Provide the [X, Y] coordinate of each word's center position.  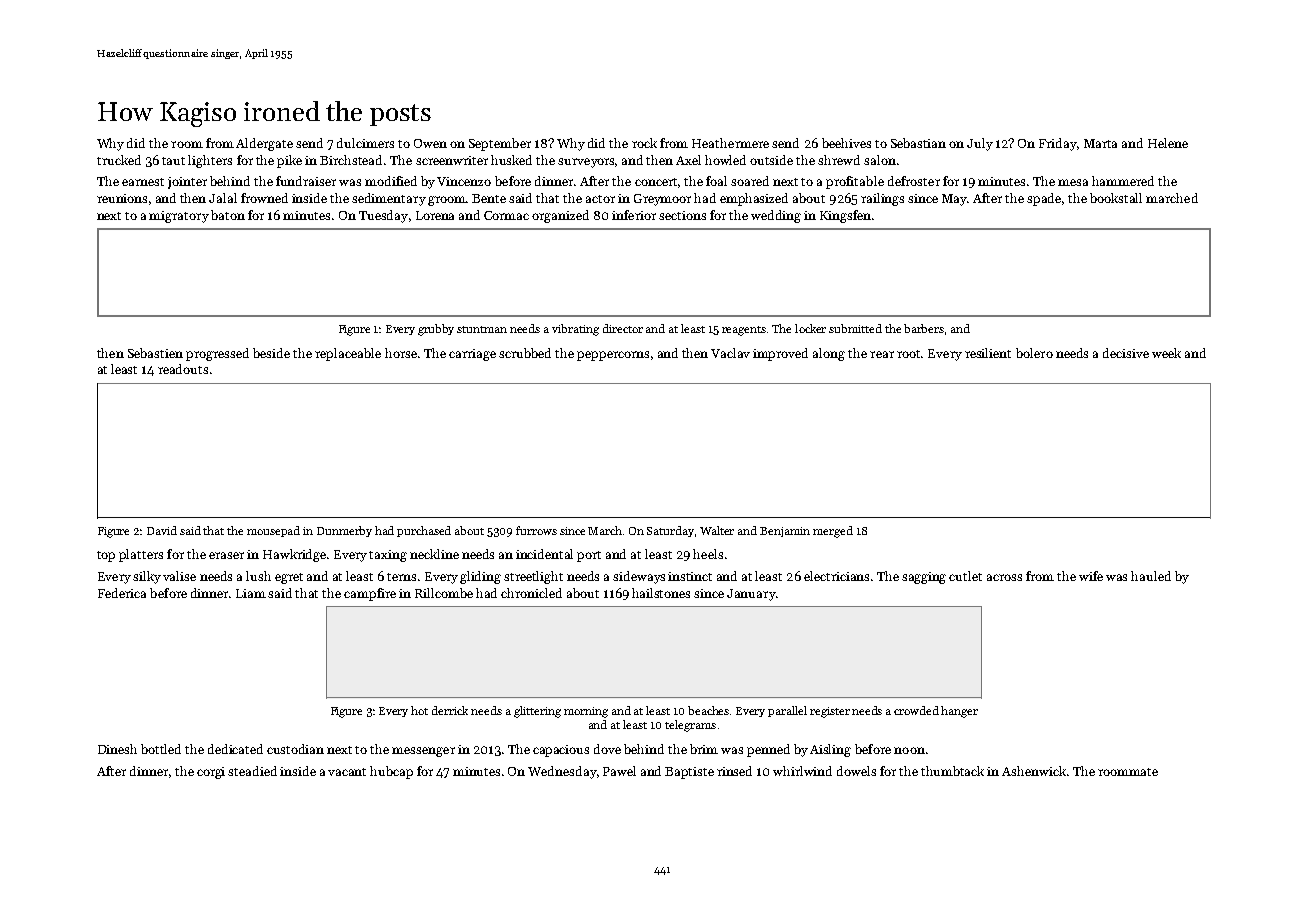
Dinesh [117, 749]
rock [644, 143]
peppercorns [613, 356]
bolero [1034, 353]
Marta [1100, 143]
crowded [916, 710]
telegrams [690, 726]
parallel [787, 711]
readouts [183, 369]
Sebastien [155, 353]
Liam [251, 593]
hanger [959, 712]
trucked [119, 160]
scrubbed [525, 353]
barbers [924, 328]
